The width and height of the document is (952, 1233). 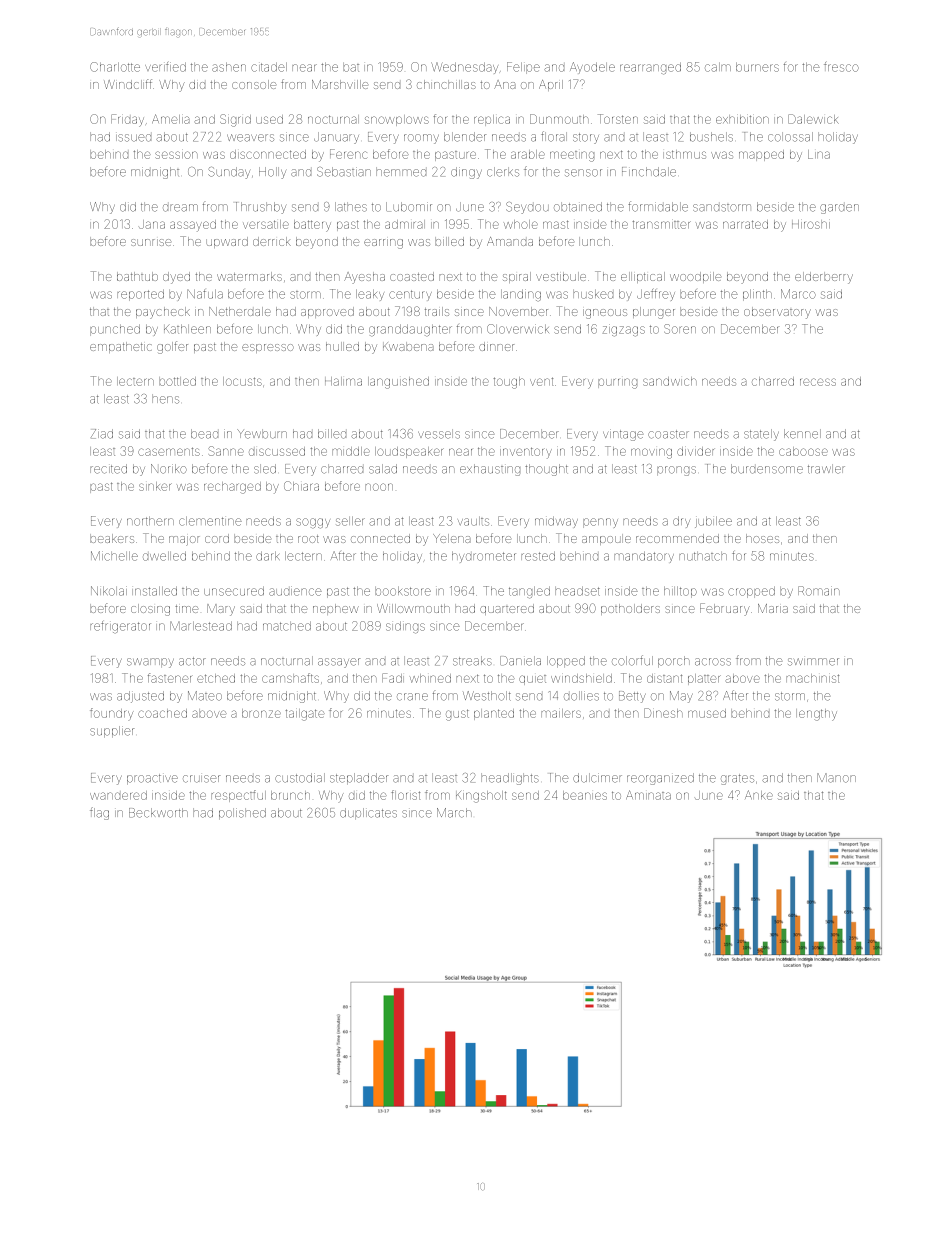 I want to click on vessels, so click(x=439, y=434).
